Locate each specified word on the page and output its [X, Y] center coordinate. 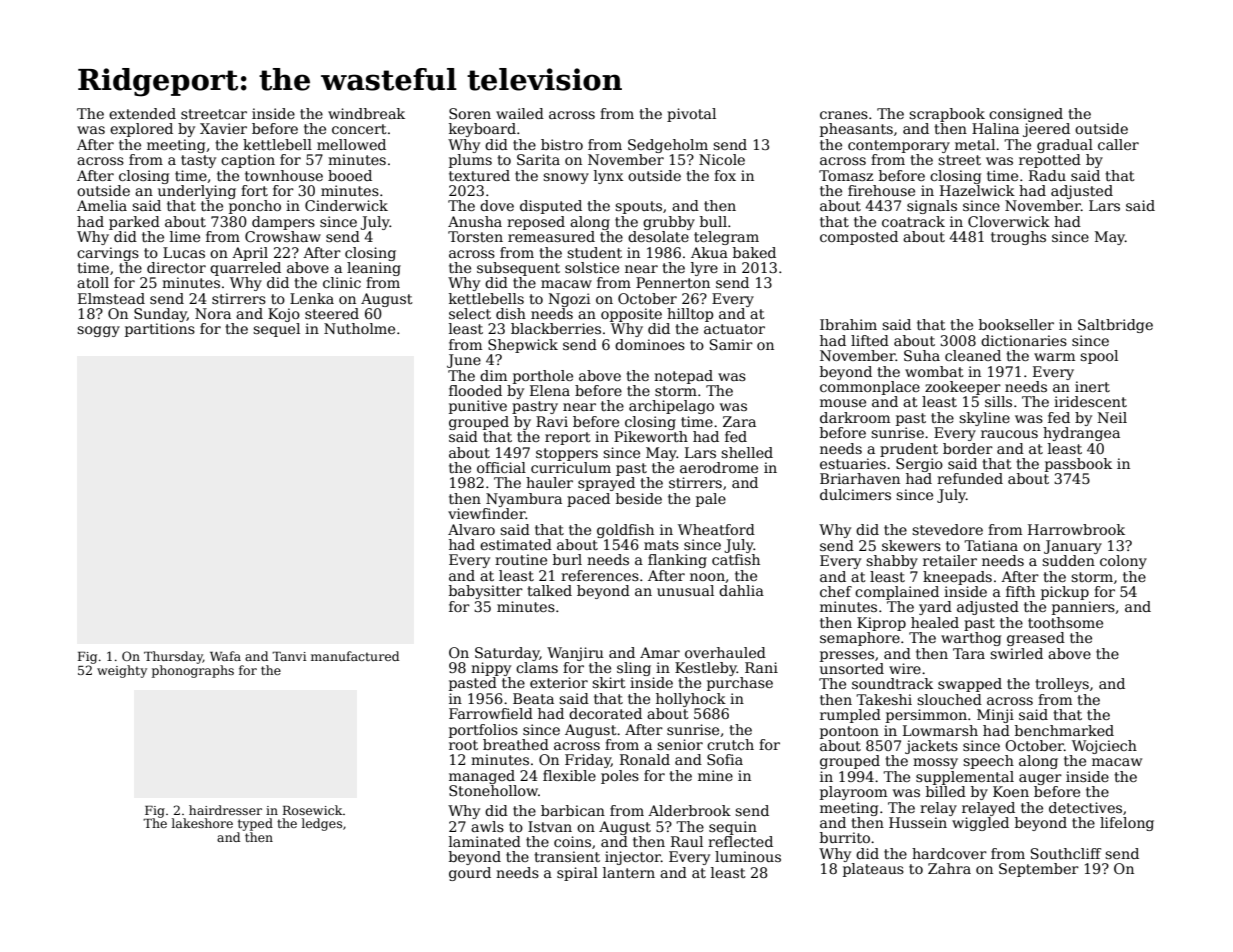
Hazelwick [977, 190]
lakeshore [202, 823]
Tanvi [289, 656]
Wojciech [1104, 747]
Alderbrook [689, 810]
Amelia [102, 205]
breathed [516, 744]
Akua [709, 252]
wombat [934, 371]
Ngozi [569, 300]
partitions [160, 330]
